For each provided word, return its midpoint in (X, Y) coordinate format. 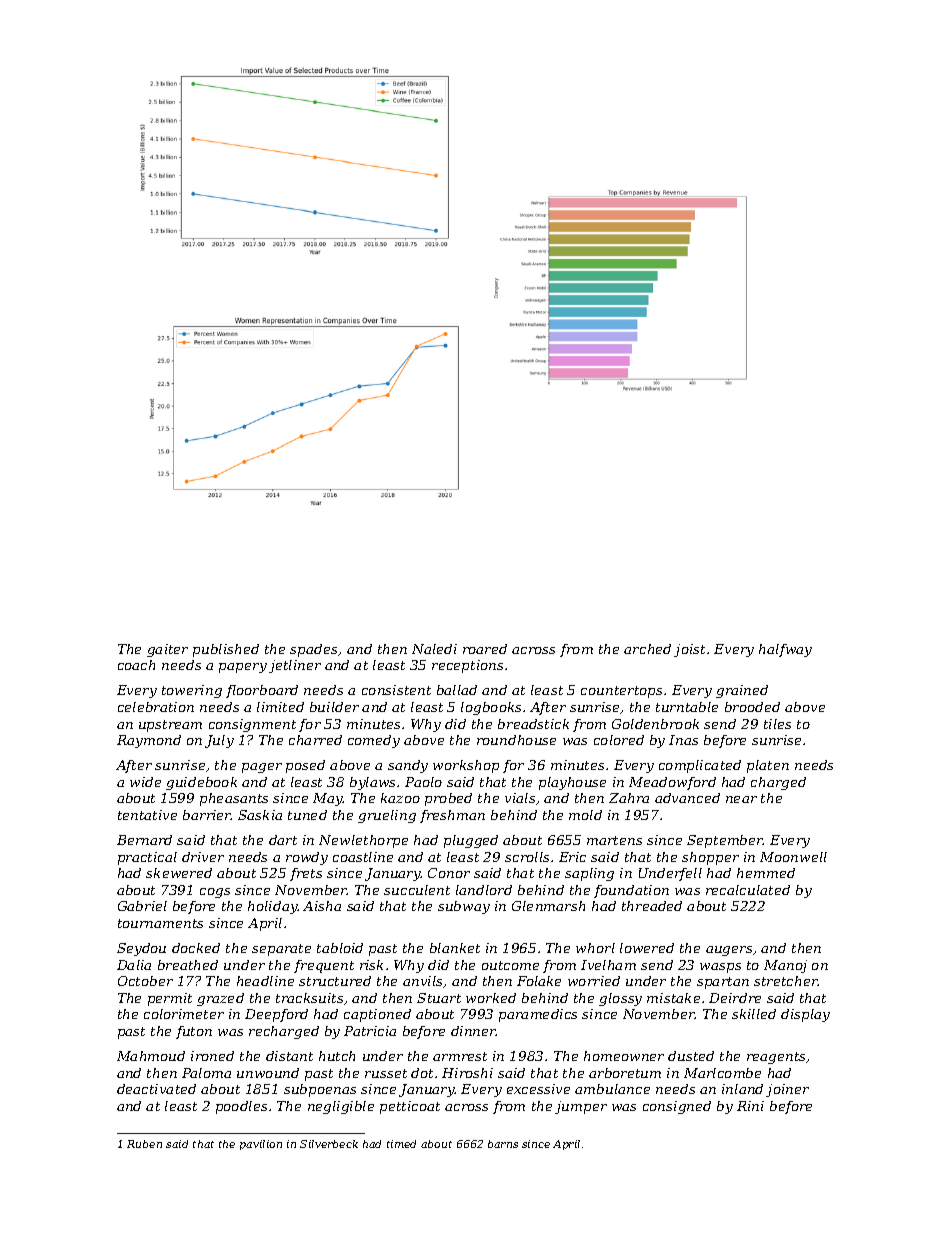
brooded (752, 707)
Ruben (144, 1144)
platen (768, 766)
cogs (215, 893)
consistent (396, 690)
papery (243, 668)
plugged (471, 841)
